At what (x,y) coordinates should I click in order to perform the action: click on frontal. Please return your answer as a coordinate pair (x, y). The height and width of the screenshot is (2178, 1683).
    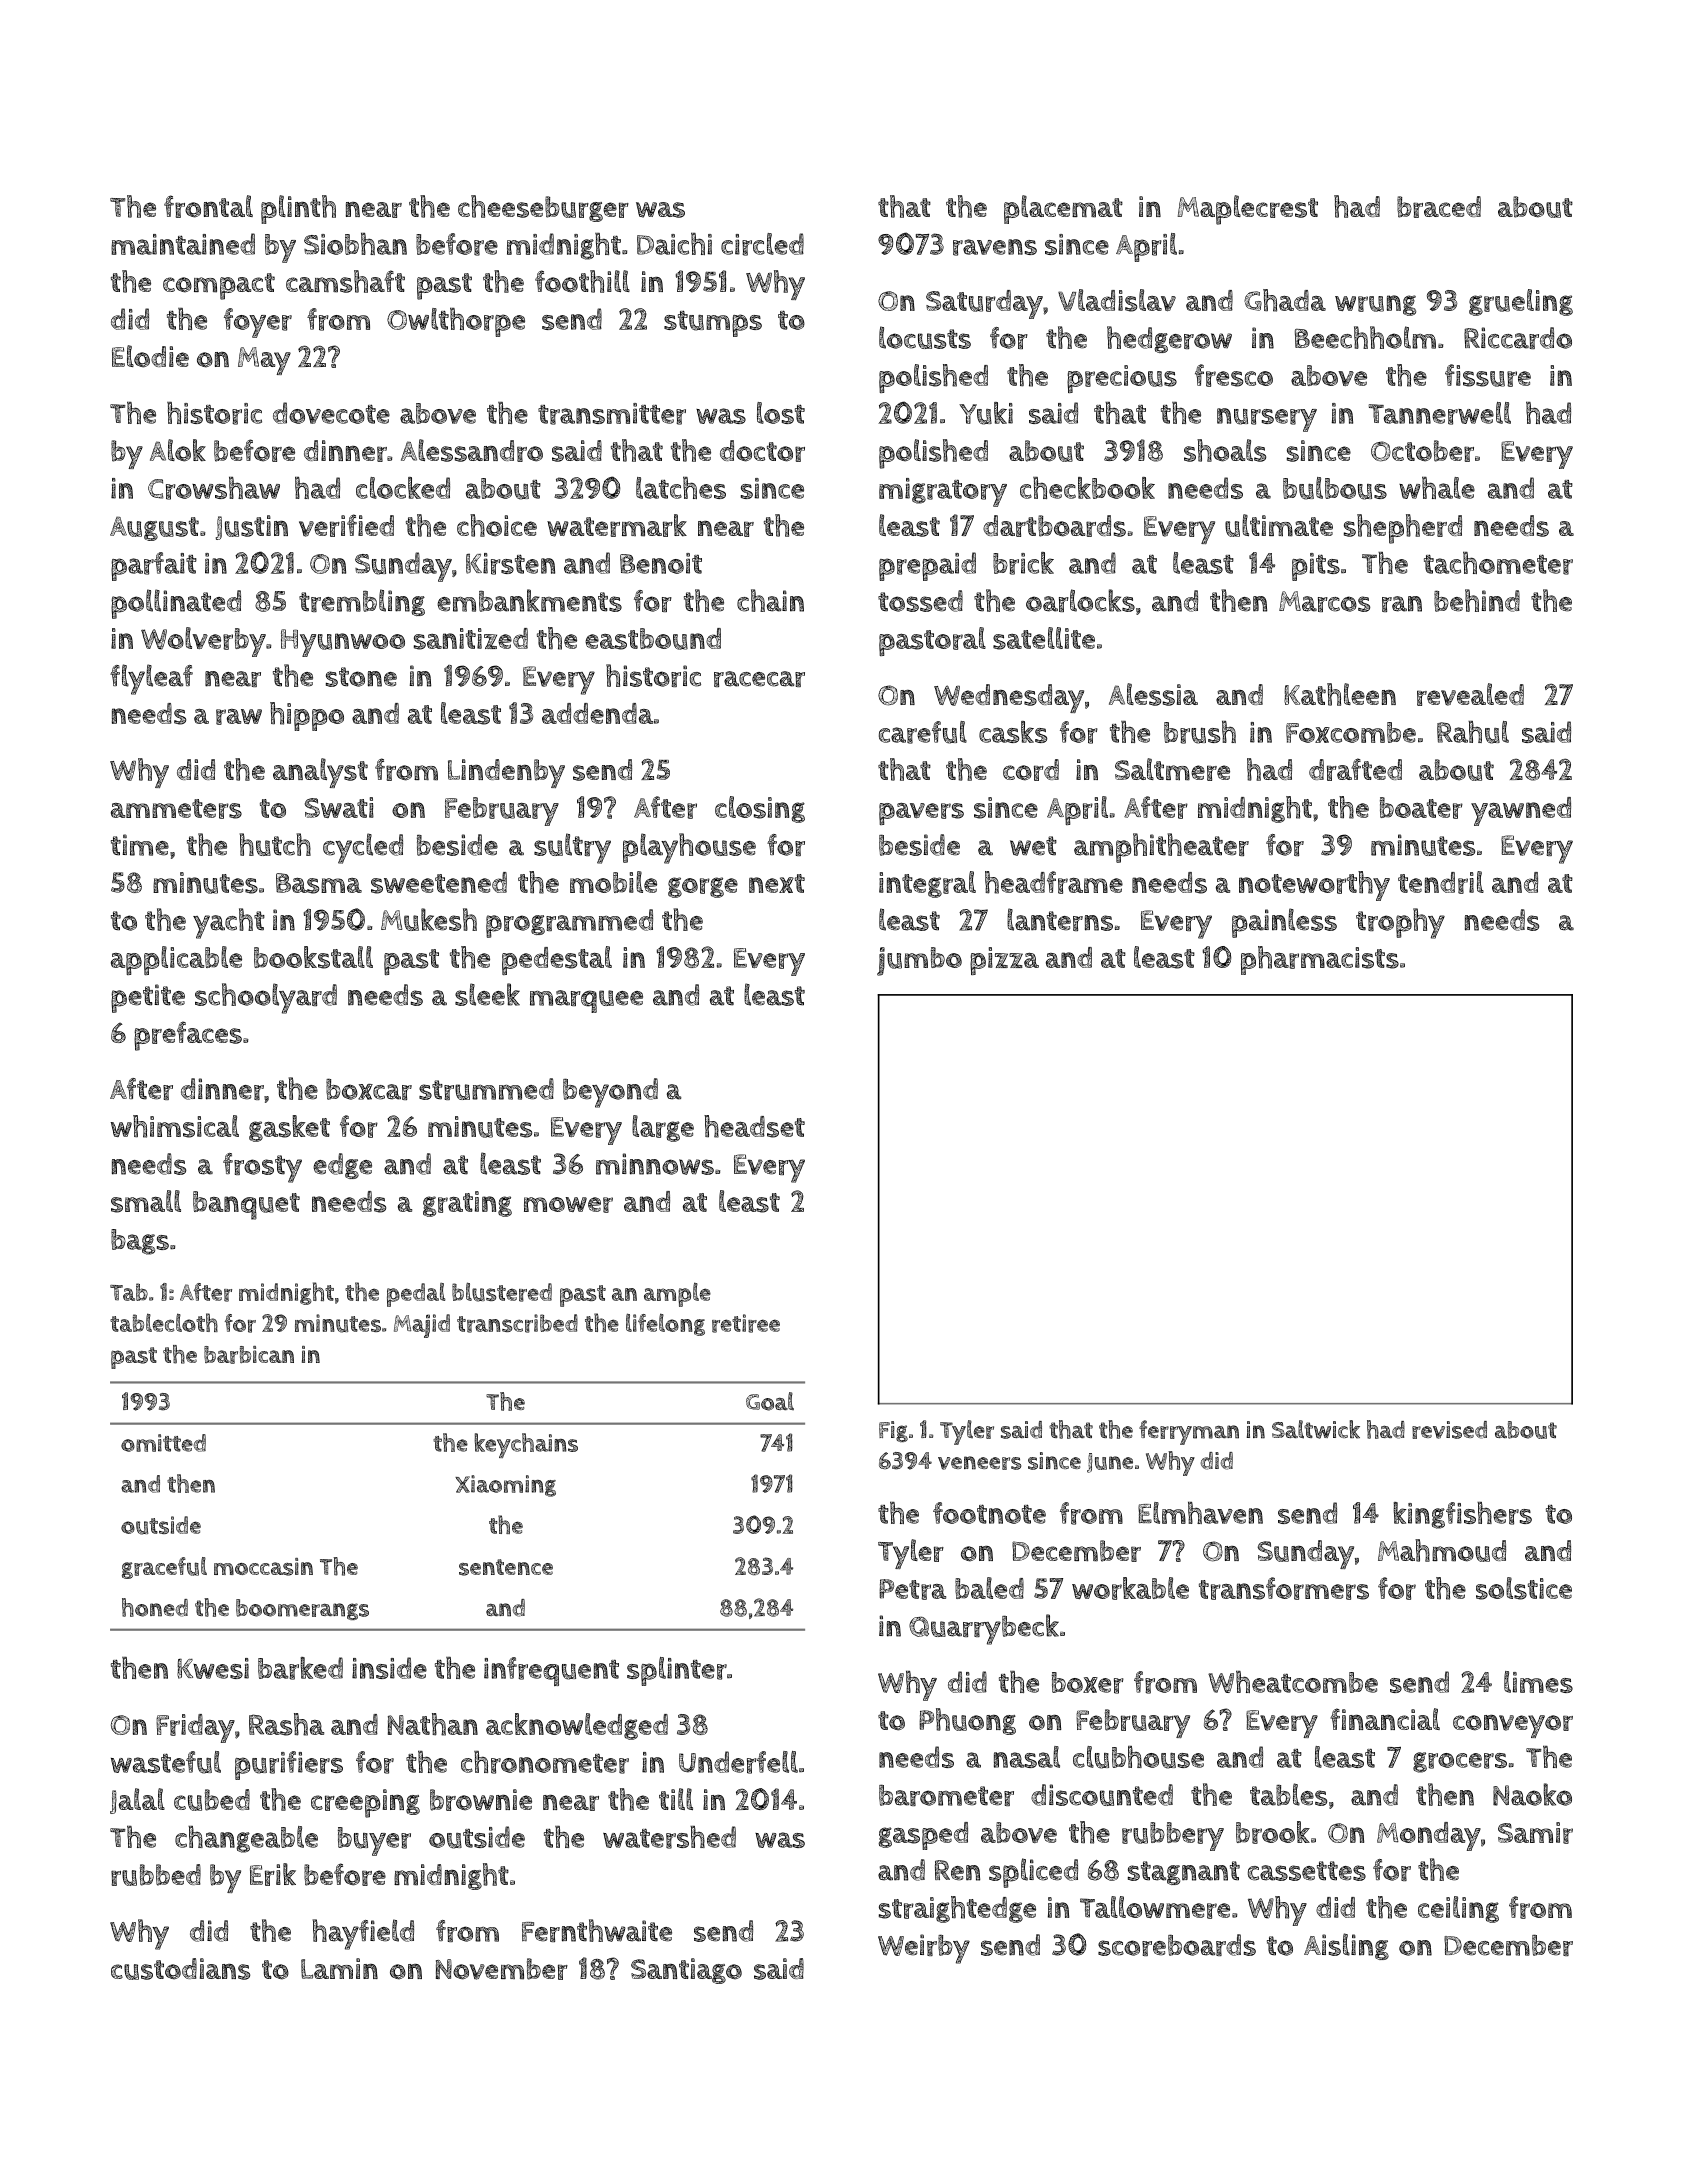
    Looking at the image, I should click on (208, 206).
